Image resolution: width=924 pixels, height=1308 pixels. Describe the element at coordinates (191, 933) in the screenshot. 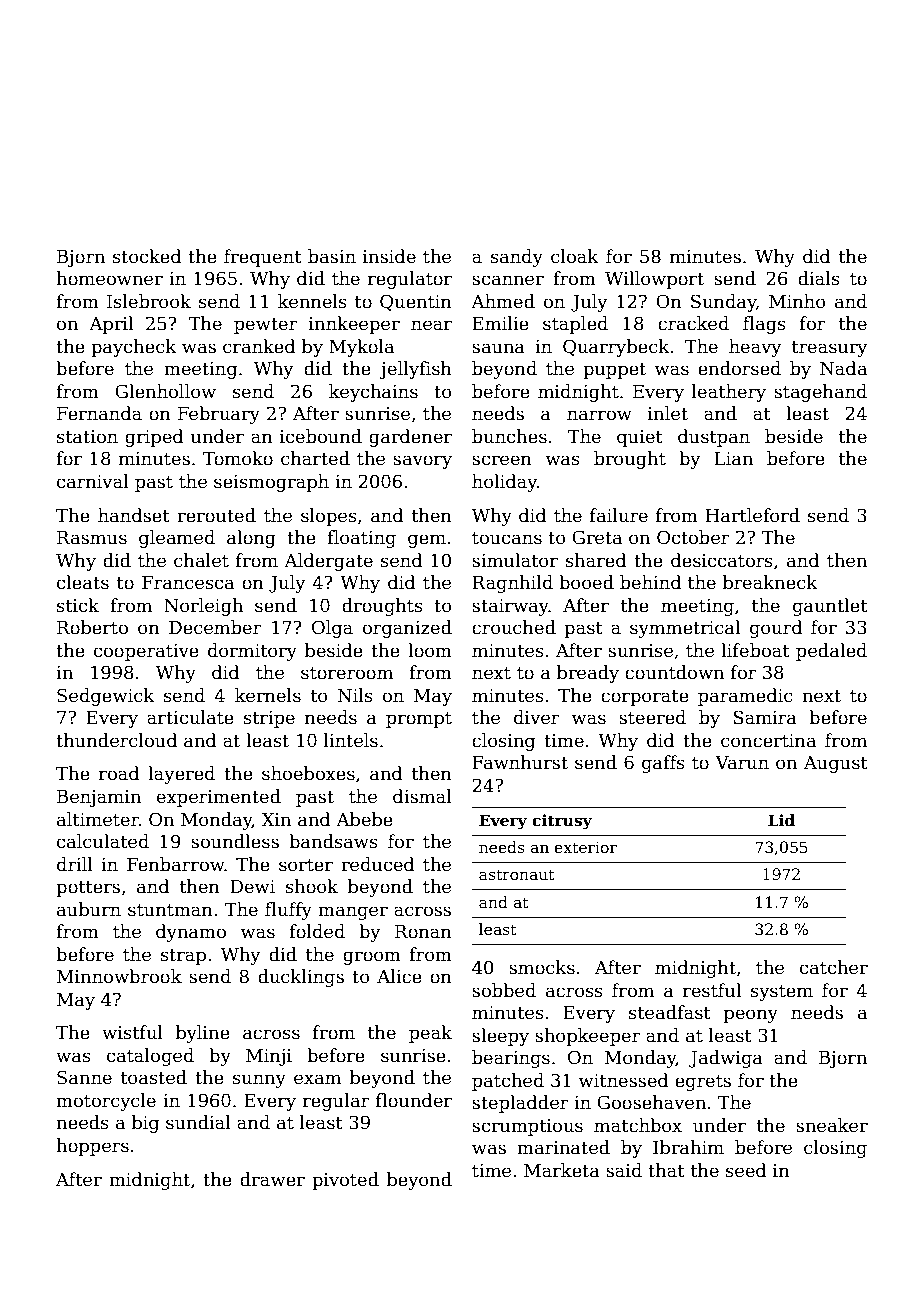

I see `dynamo` at that location.
